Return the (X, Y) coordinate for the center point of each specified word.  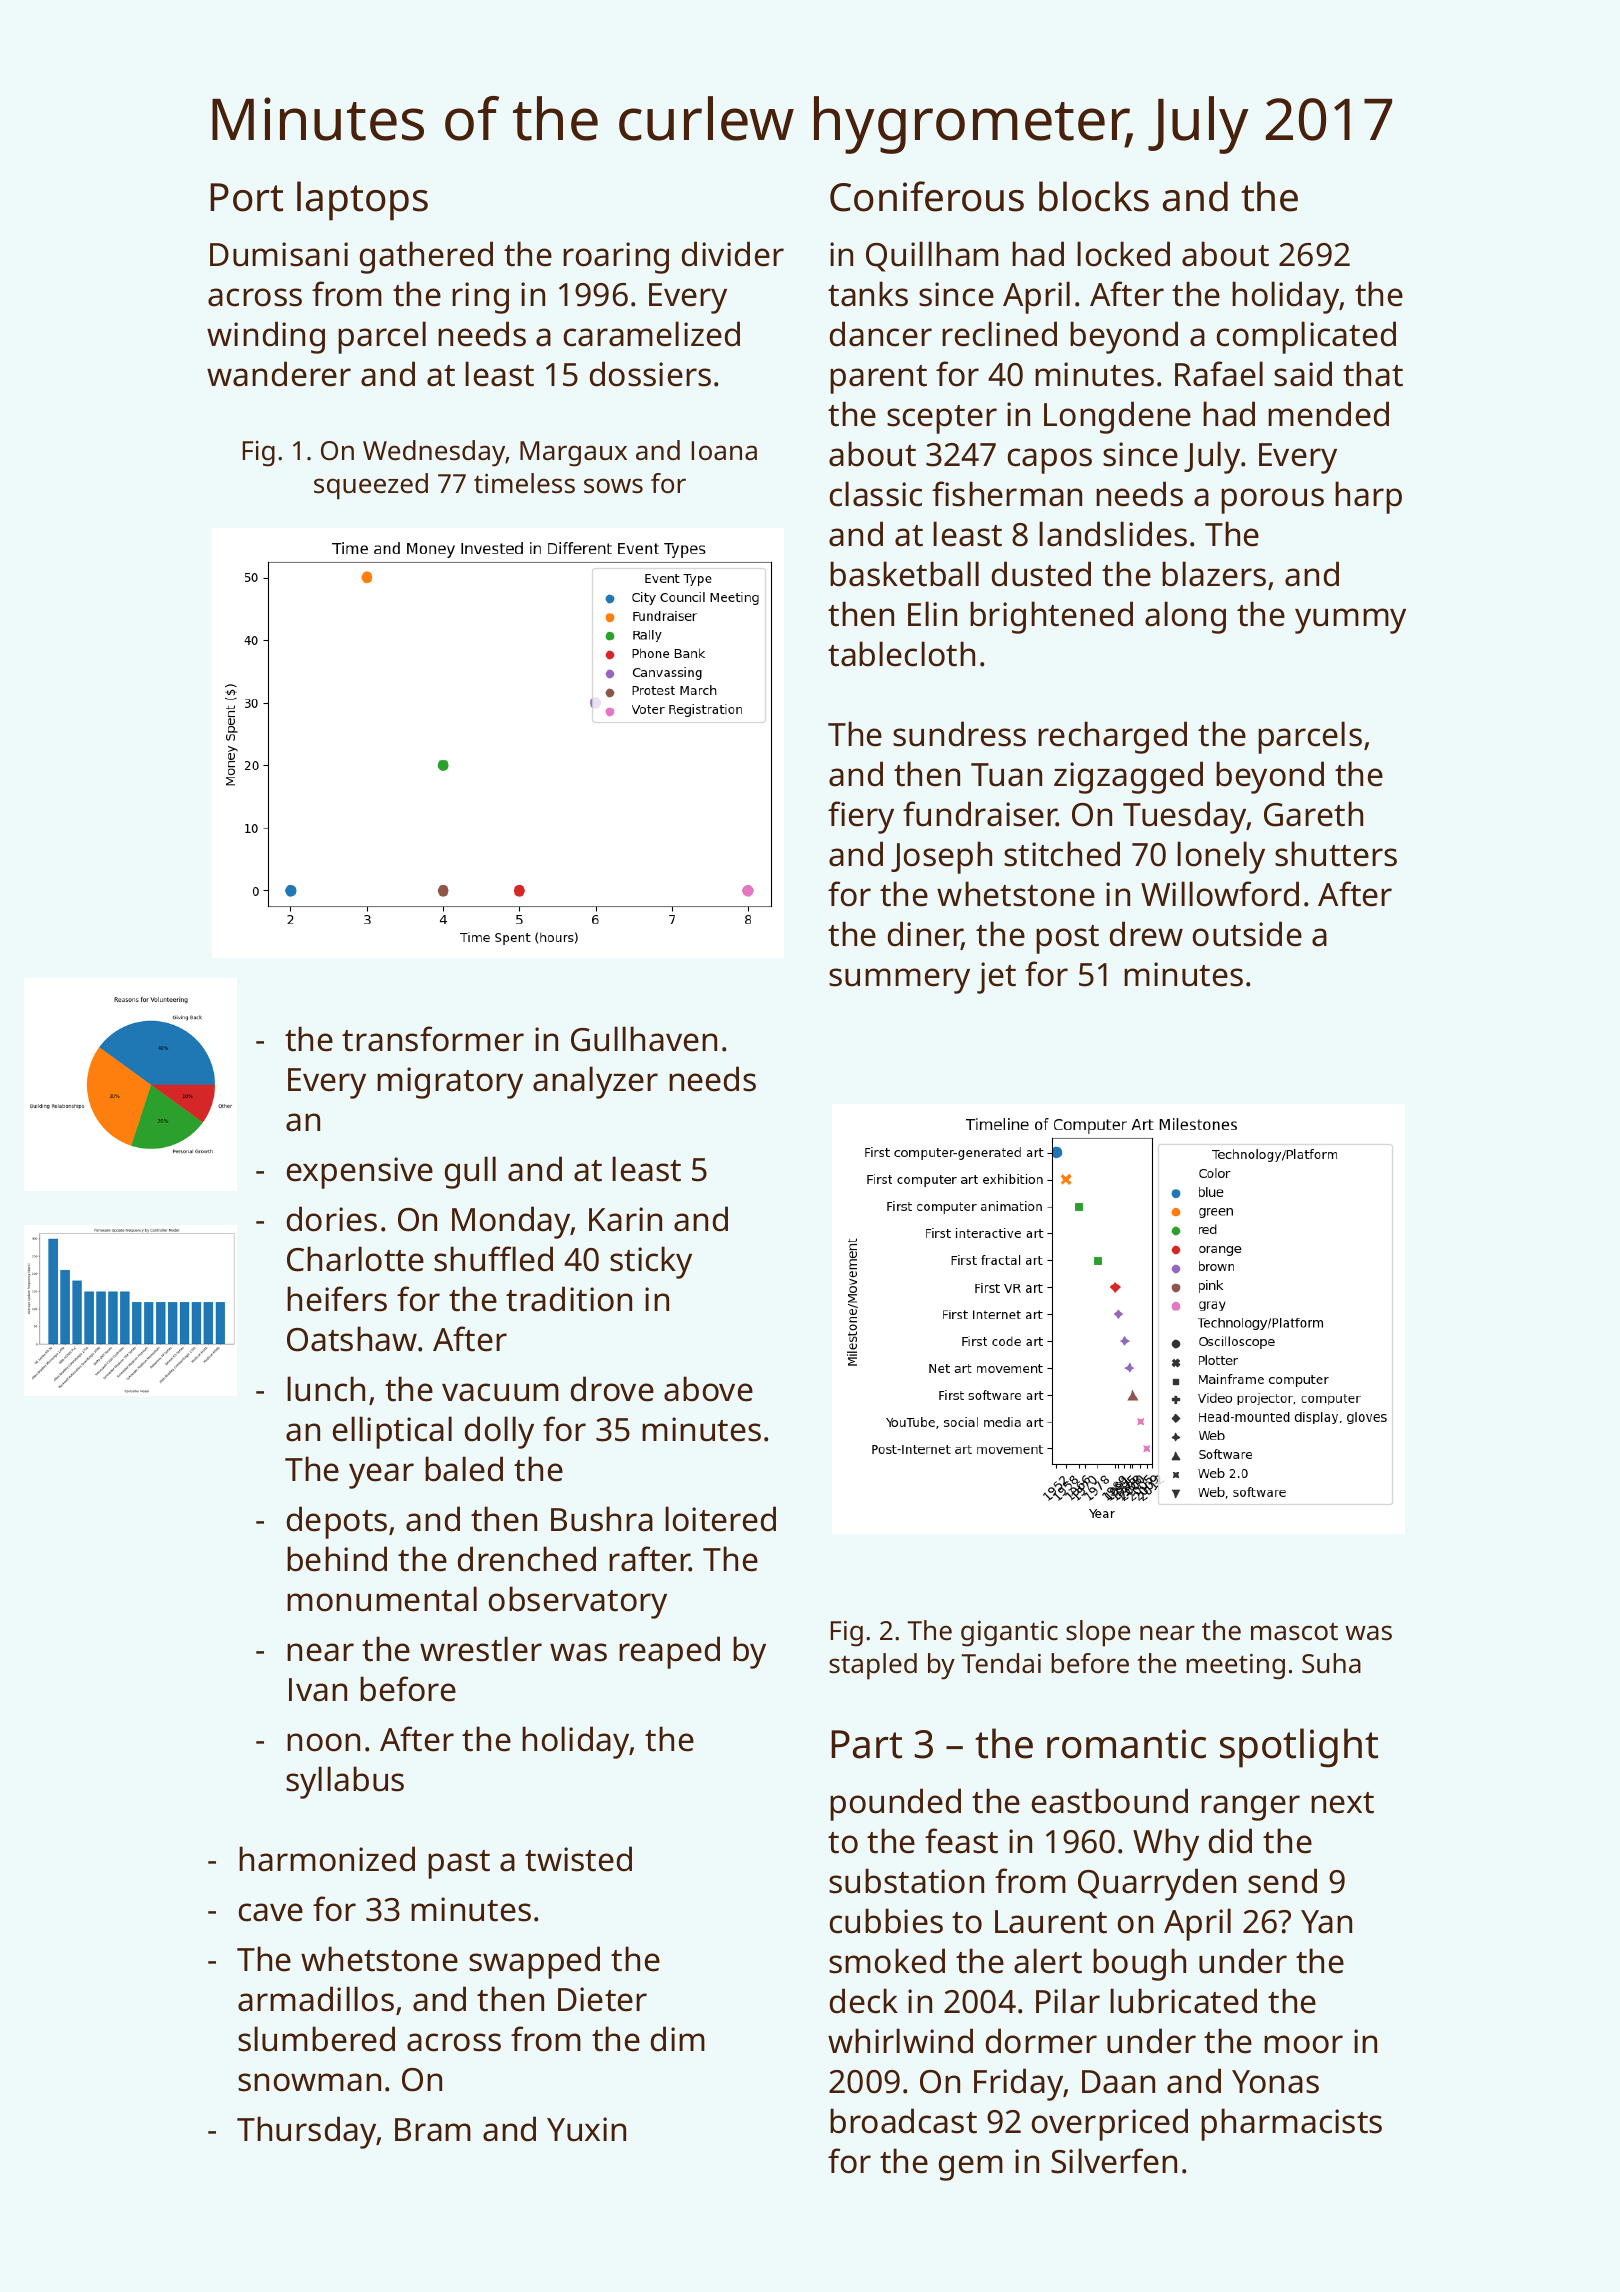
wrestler (481, 1649)
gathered (426, 257)
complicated (1306, 337)
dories (332, 1219)
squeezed (371, 486)
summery (899, 981)
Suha (1331, 1663)
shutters (1336, 854)
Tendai (1001, 1663)
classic (876, 494)
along (1185, 617)
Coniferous (927, 196)
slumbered (316, 2039)
